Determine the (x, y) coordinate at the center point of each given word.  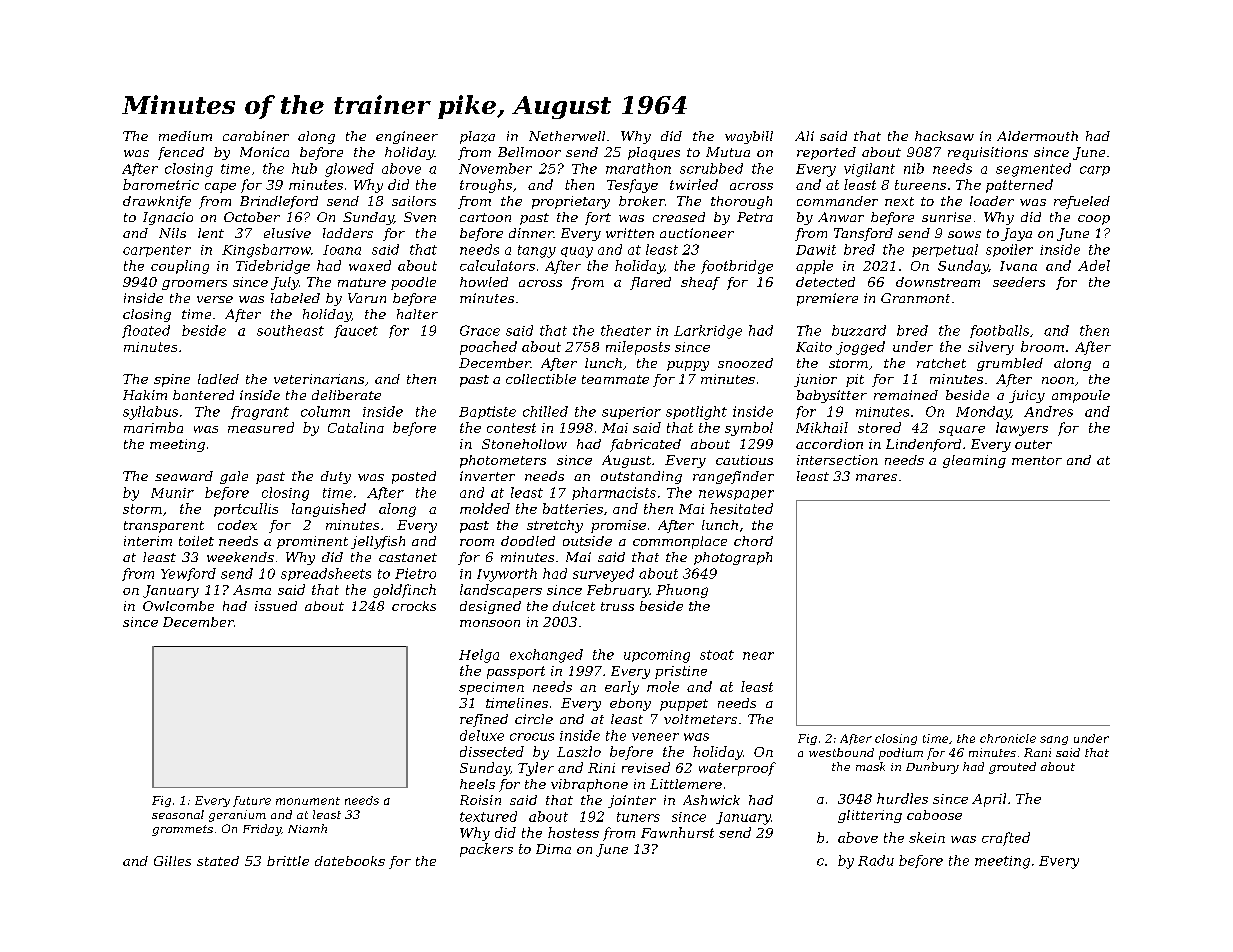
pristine (681, 672)
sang (1054, 740)
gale (234, 477)
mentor (1037, 460)
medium (185, 136)
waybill (749, 137)
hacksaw (944, 136)
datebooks (350, 861)
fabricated (645, 445)
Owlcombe (178, 606)
